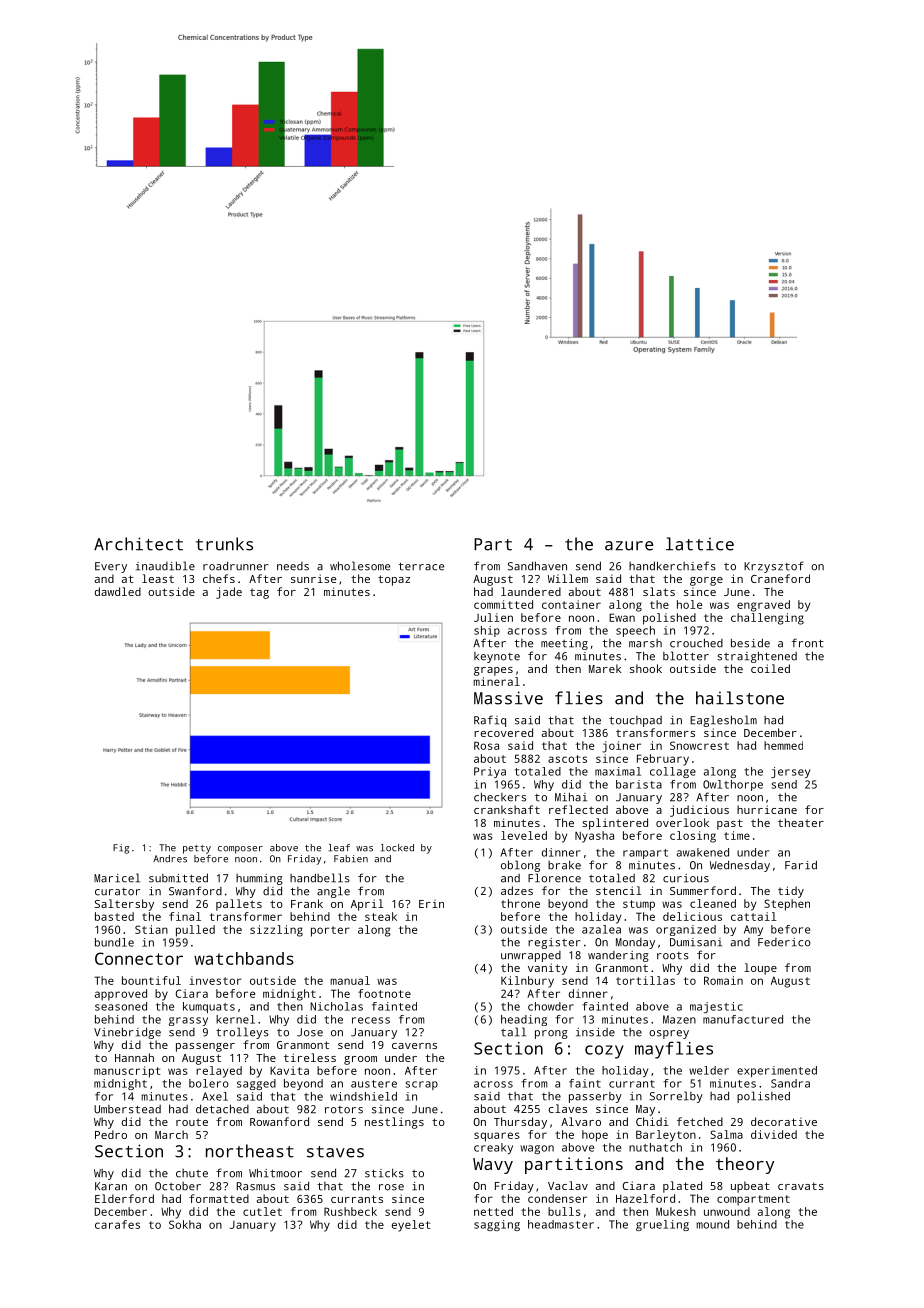  Describe the element at coordinates (421, 566) in the page. I see `terrace` at that location.
